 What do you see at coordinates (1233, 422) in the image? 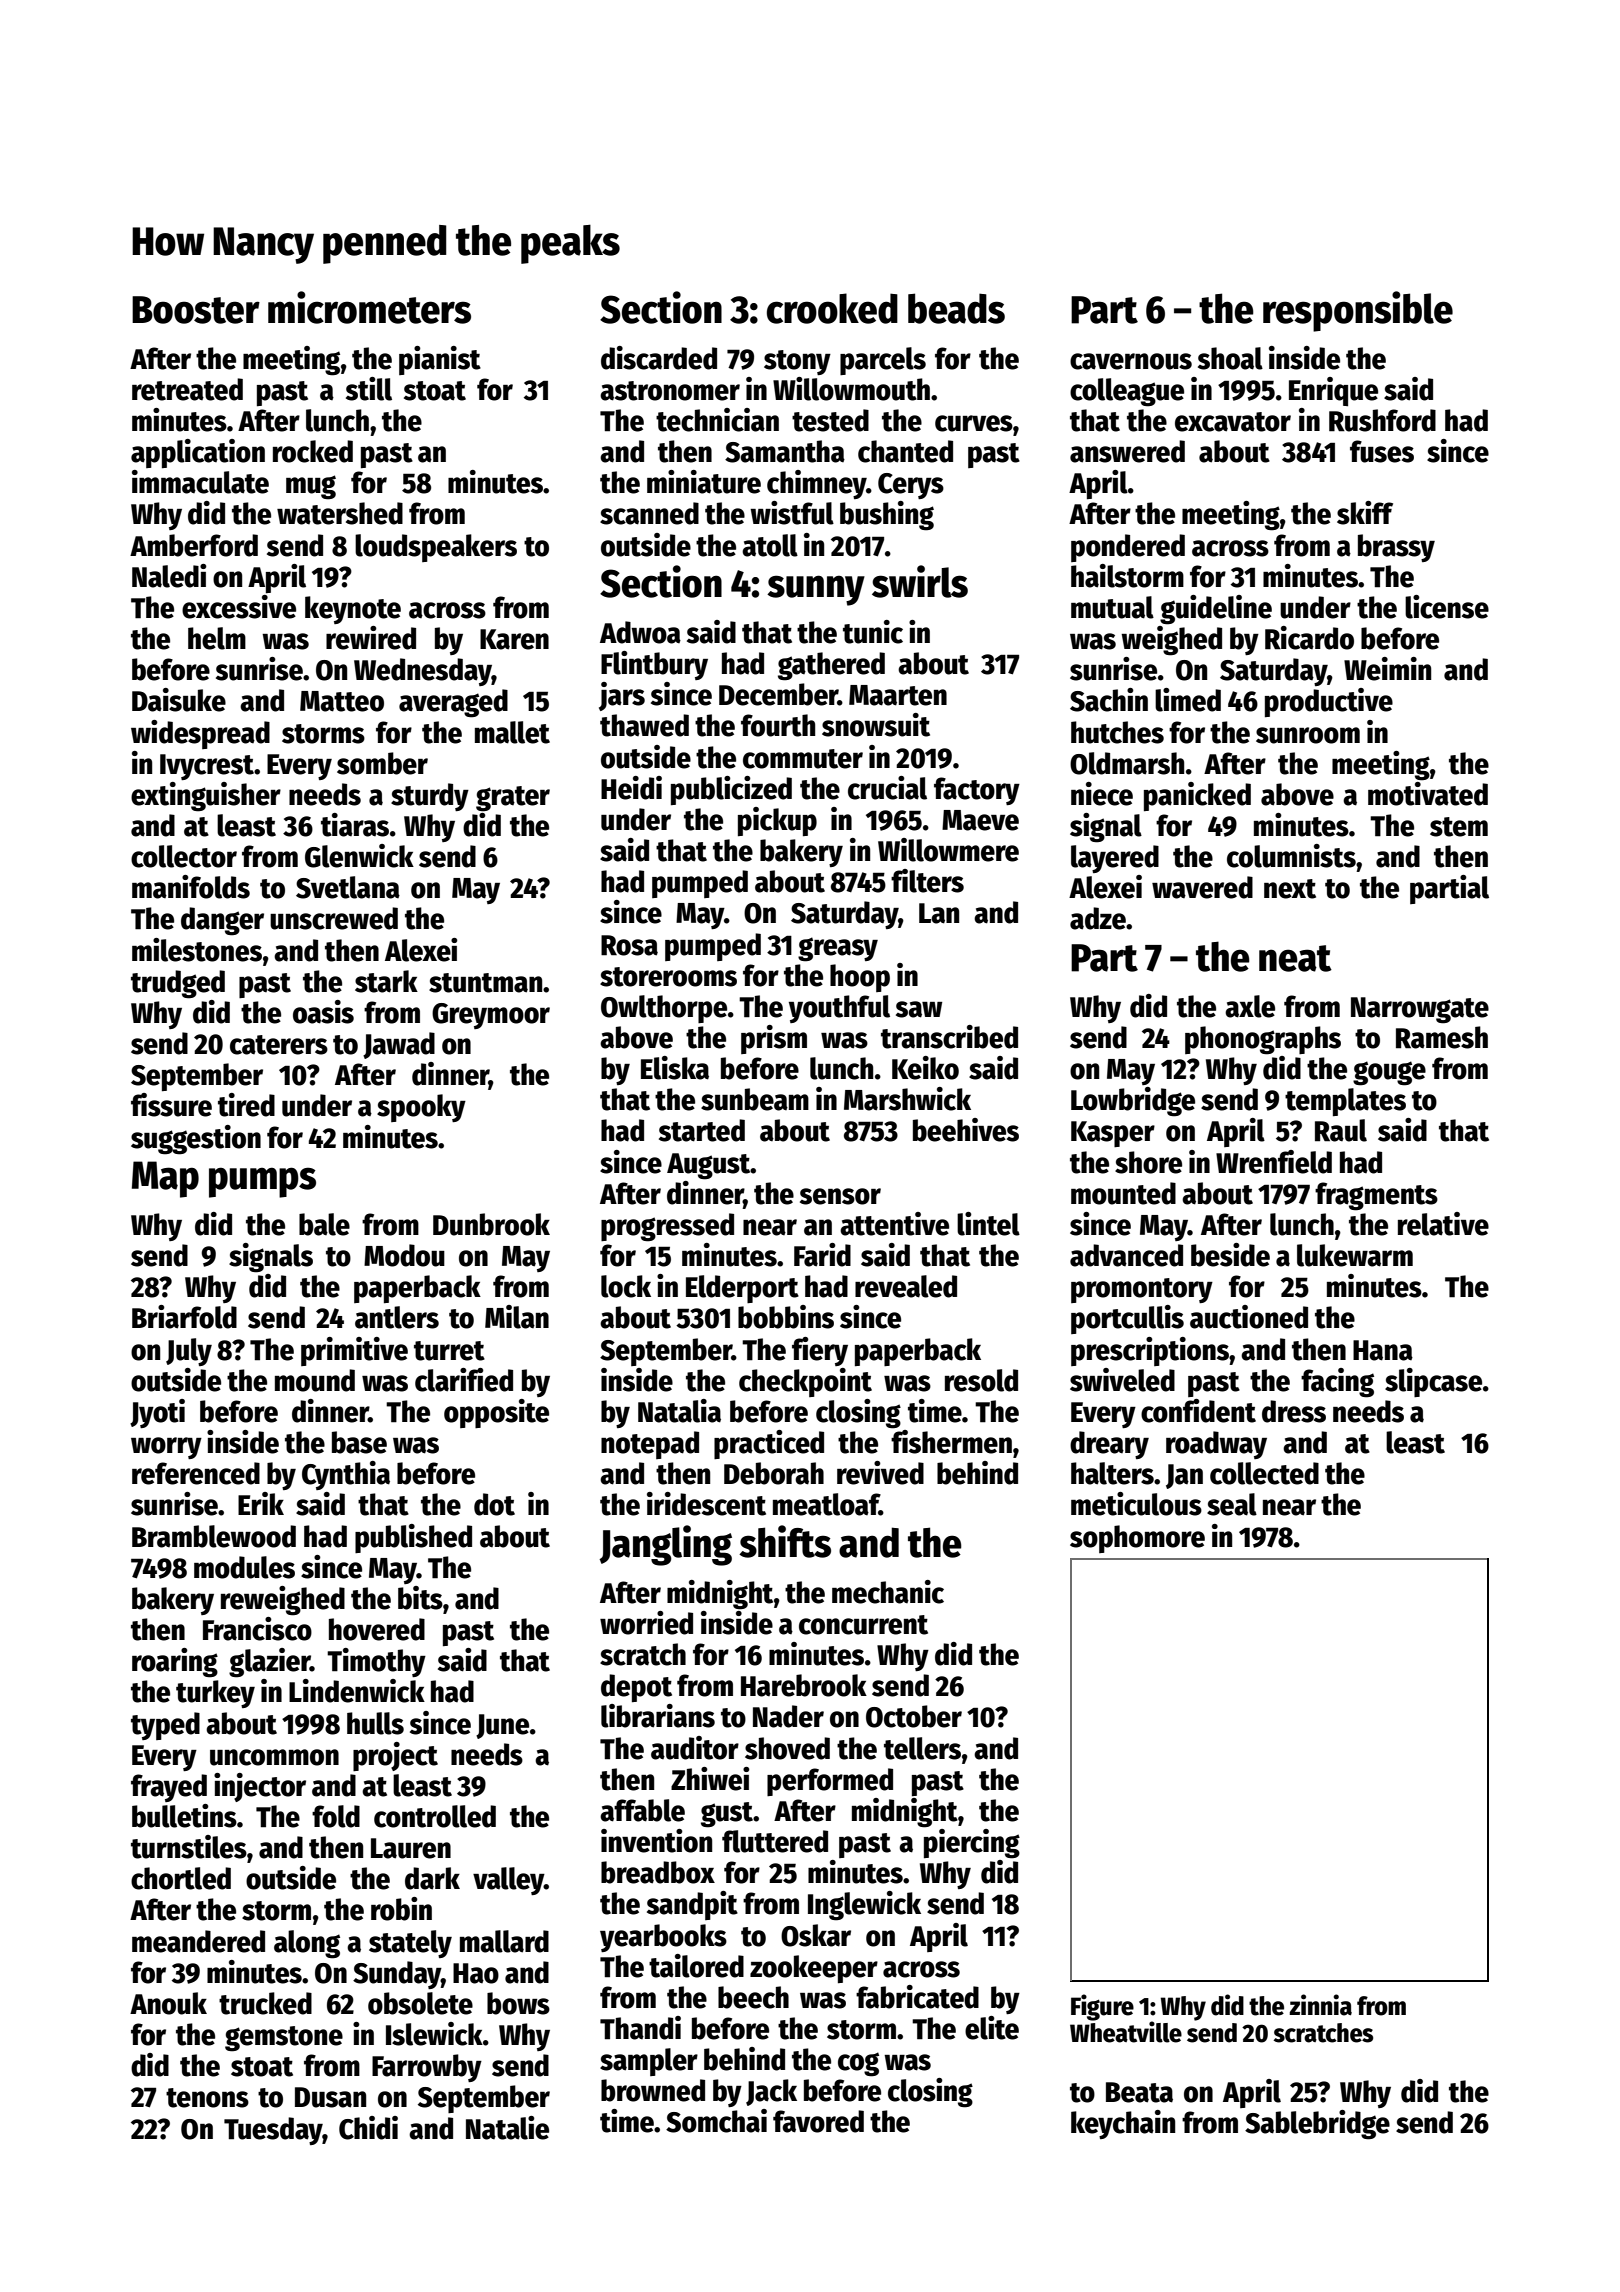
I see `excavator` at bounding box center [1233, 422].
